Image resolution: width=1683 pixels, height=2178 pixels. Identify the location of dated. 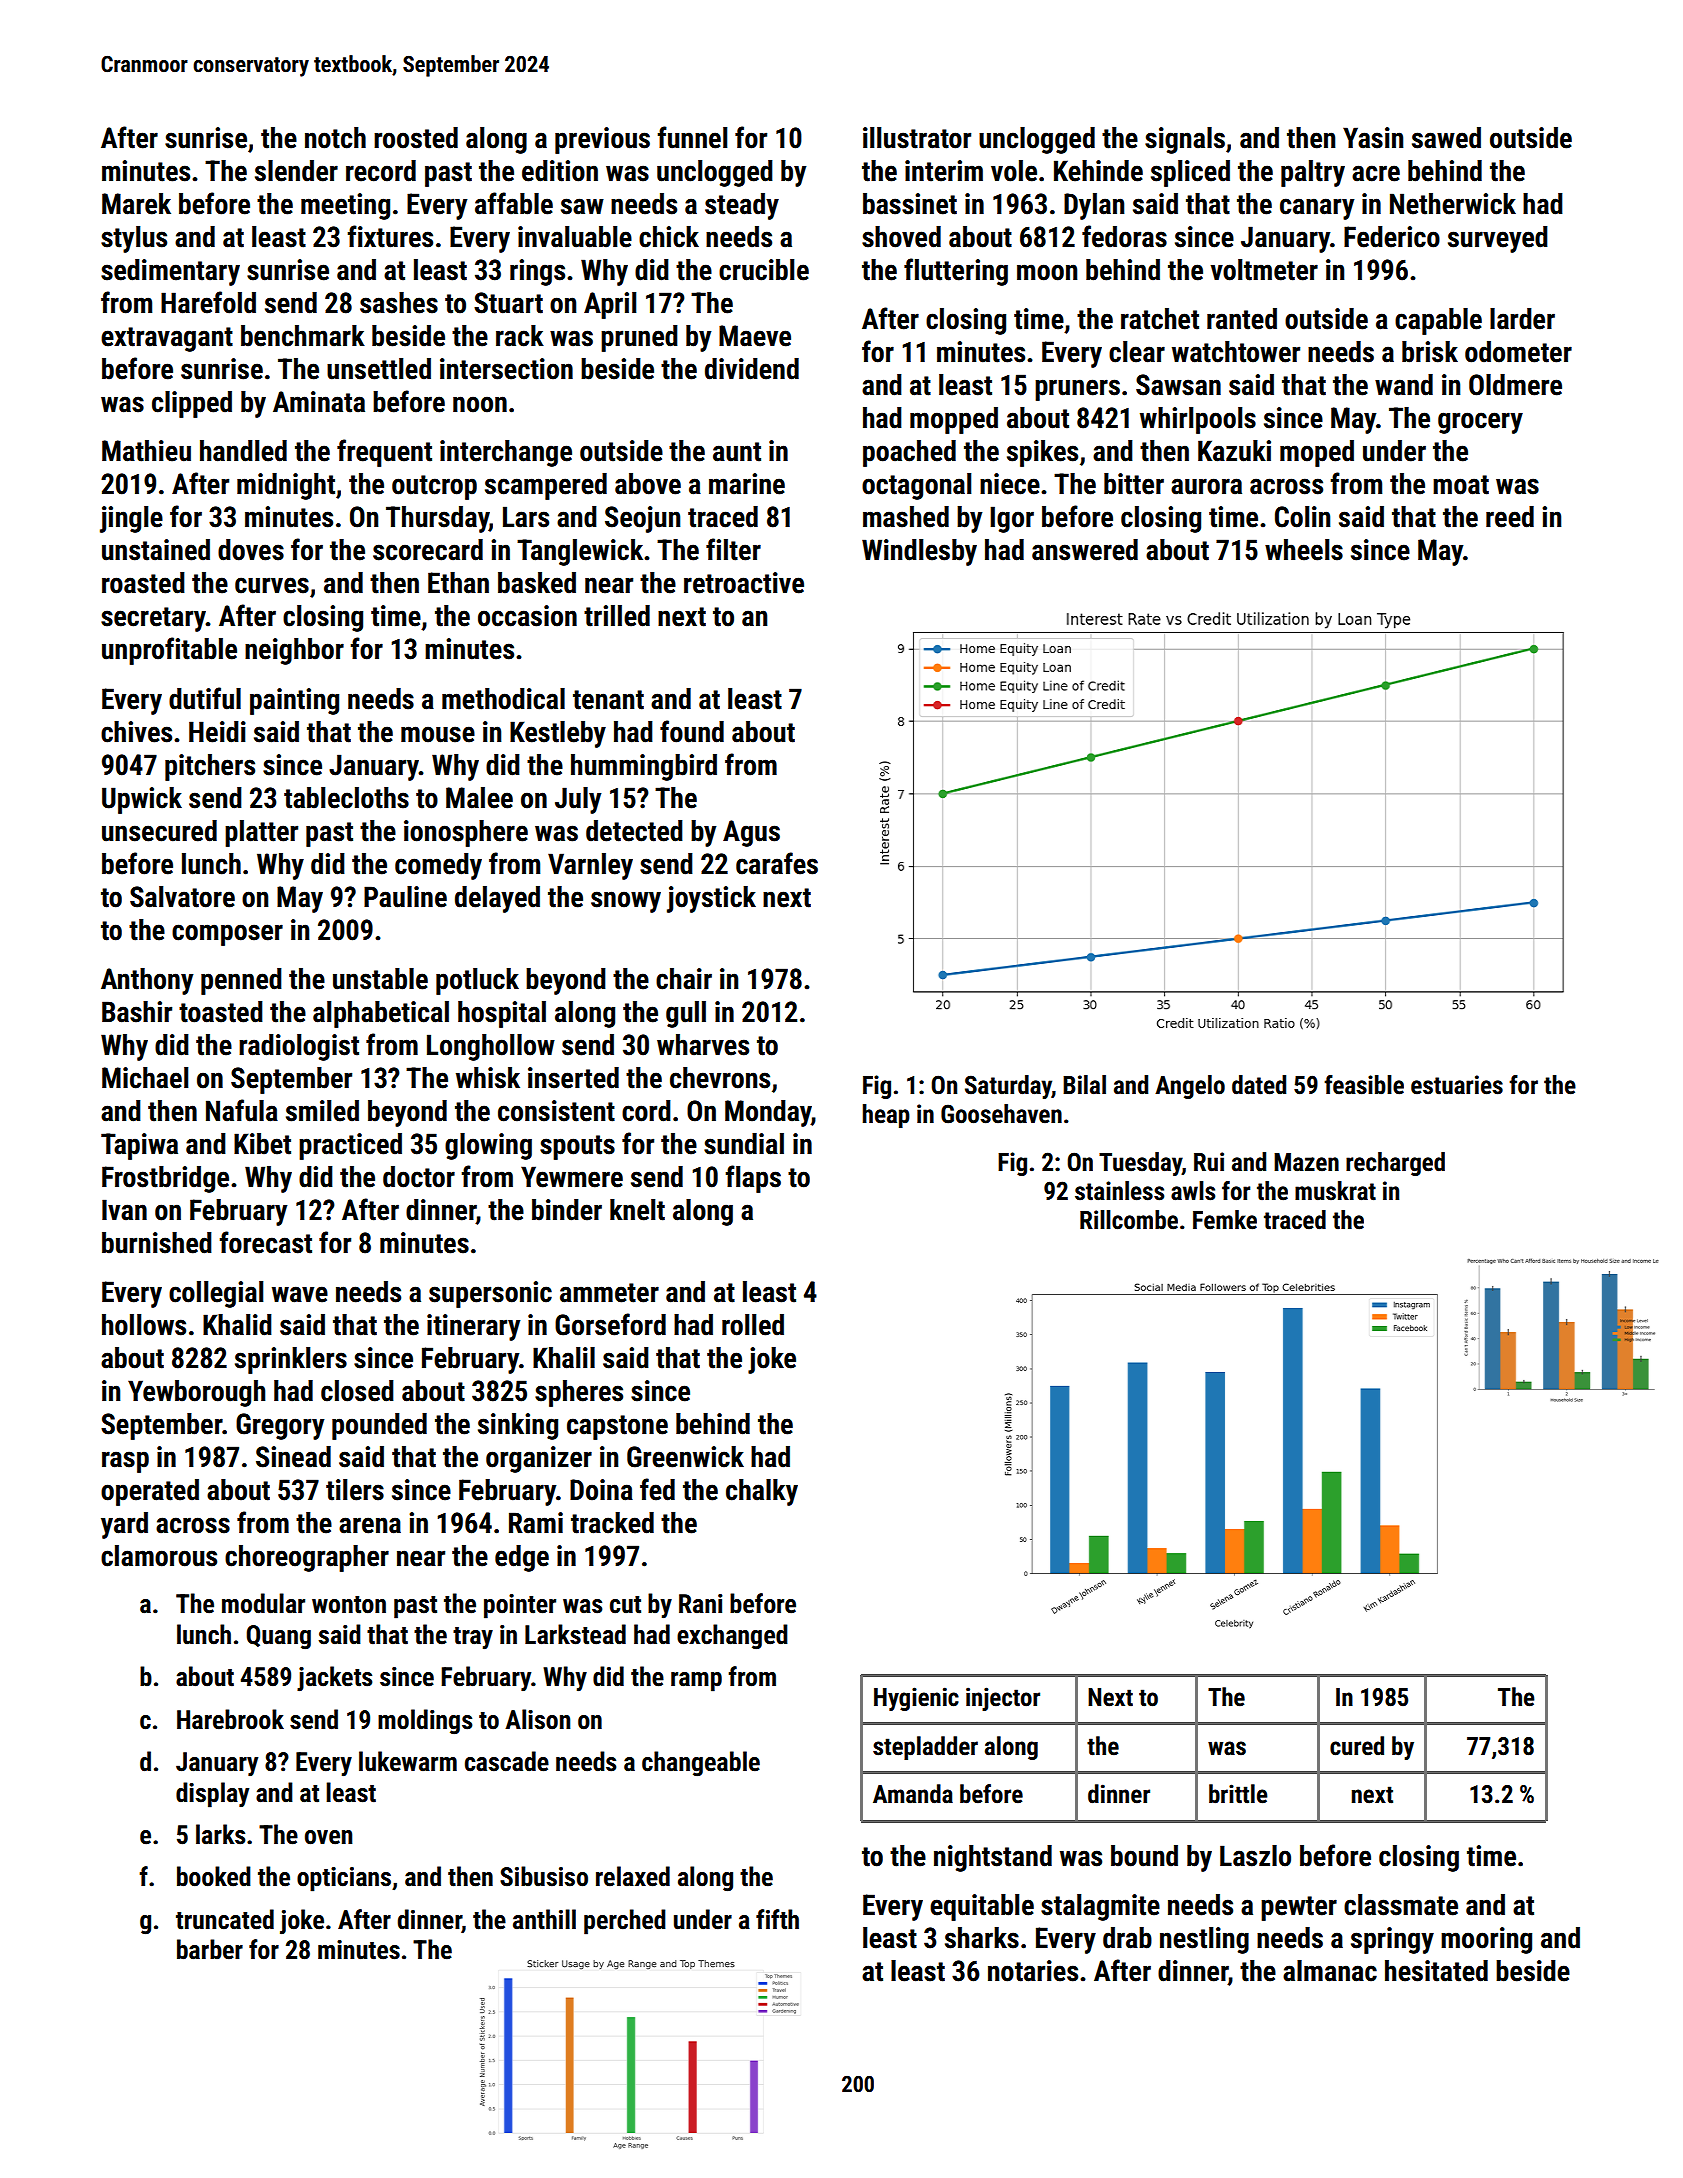
(1259, 1085).
